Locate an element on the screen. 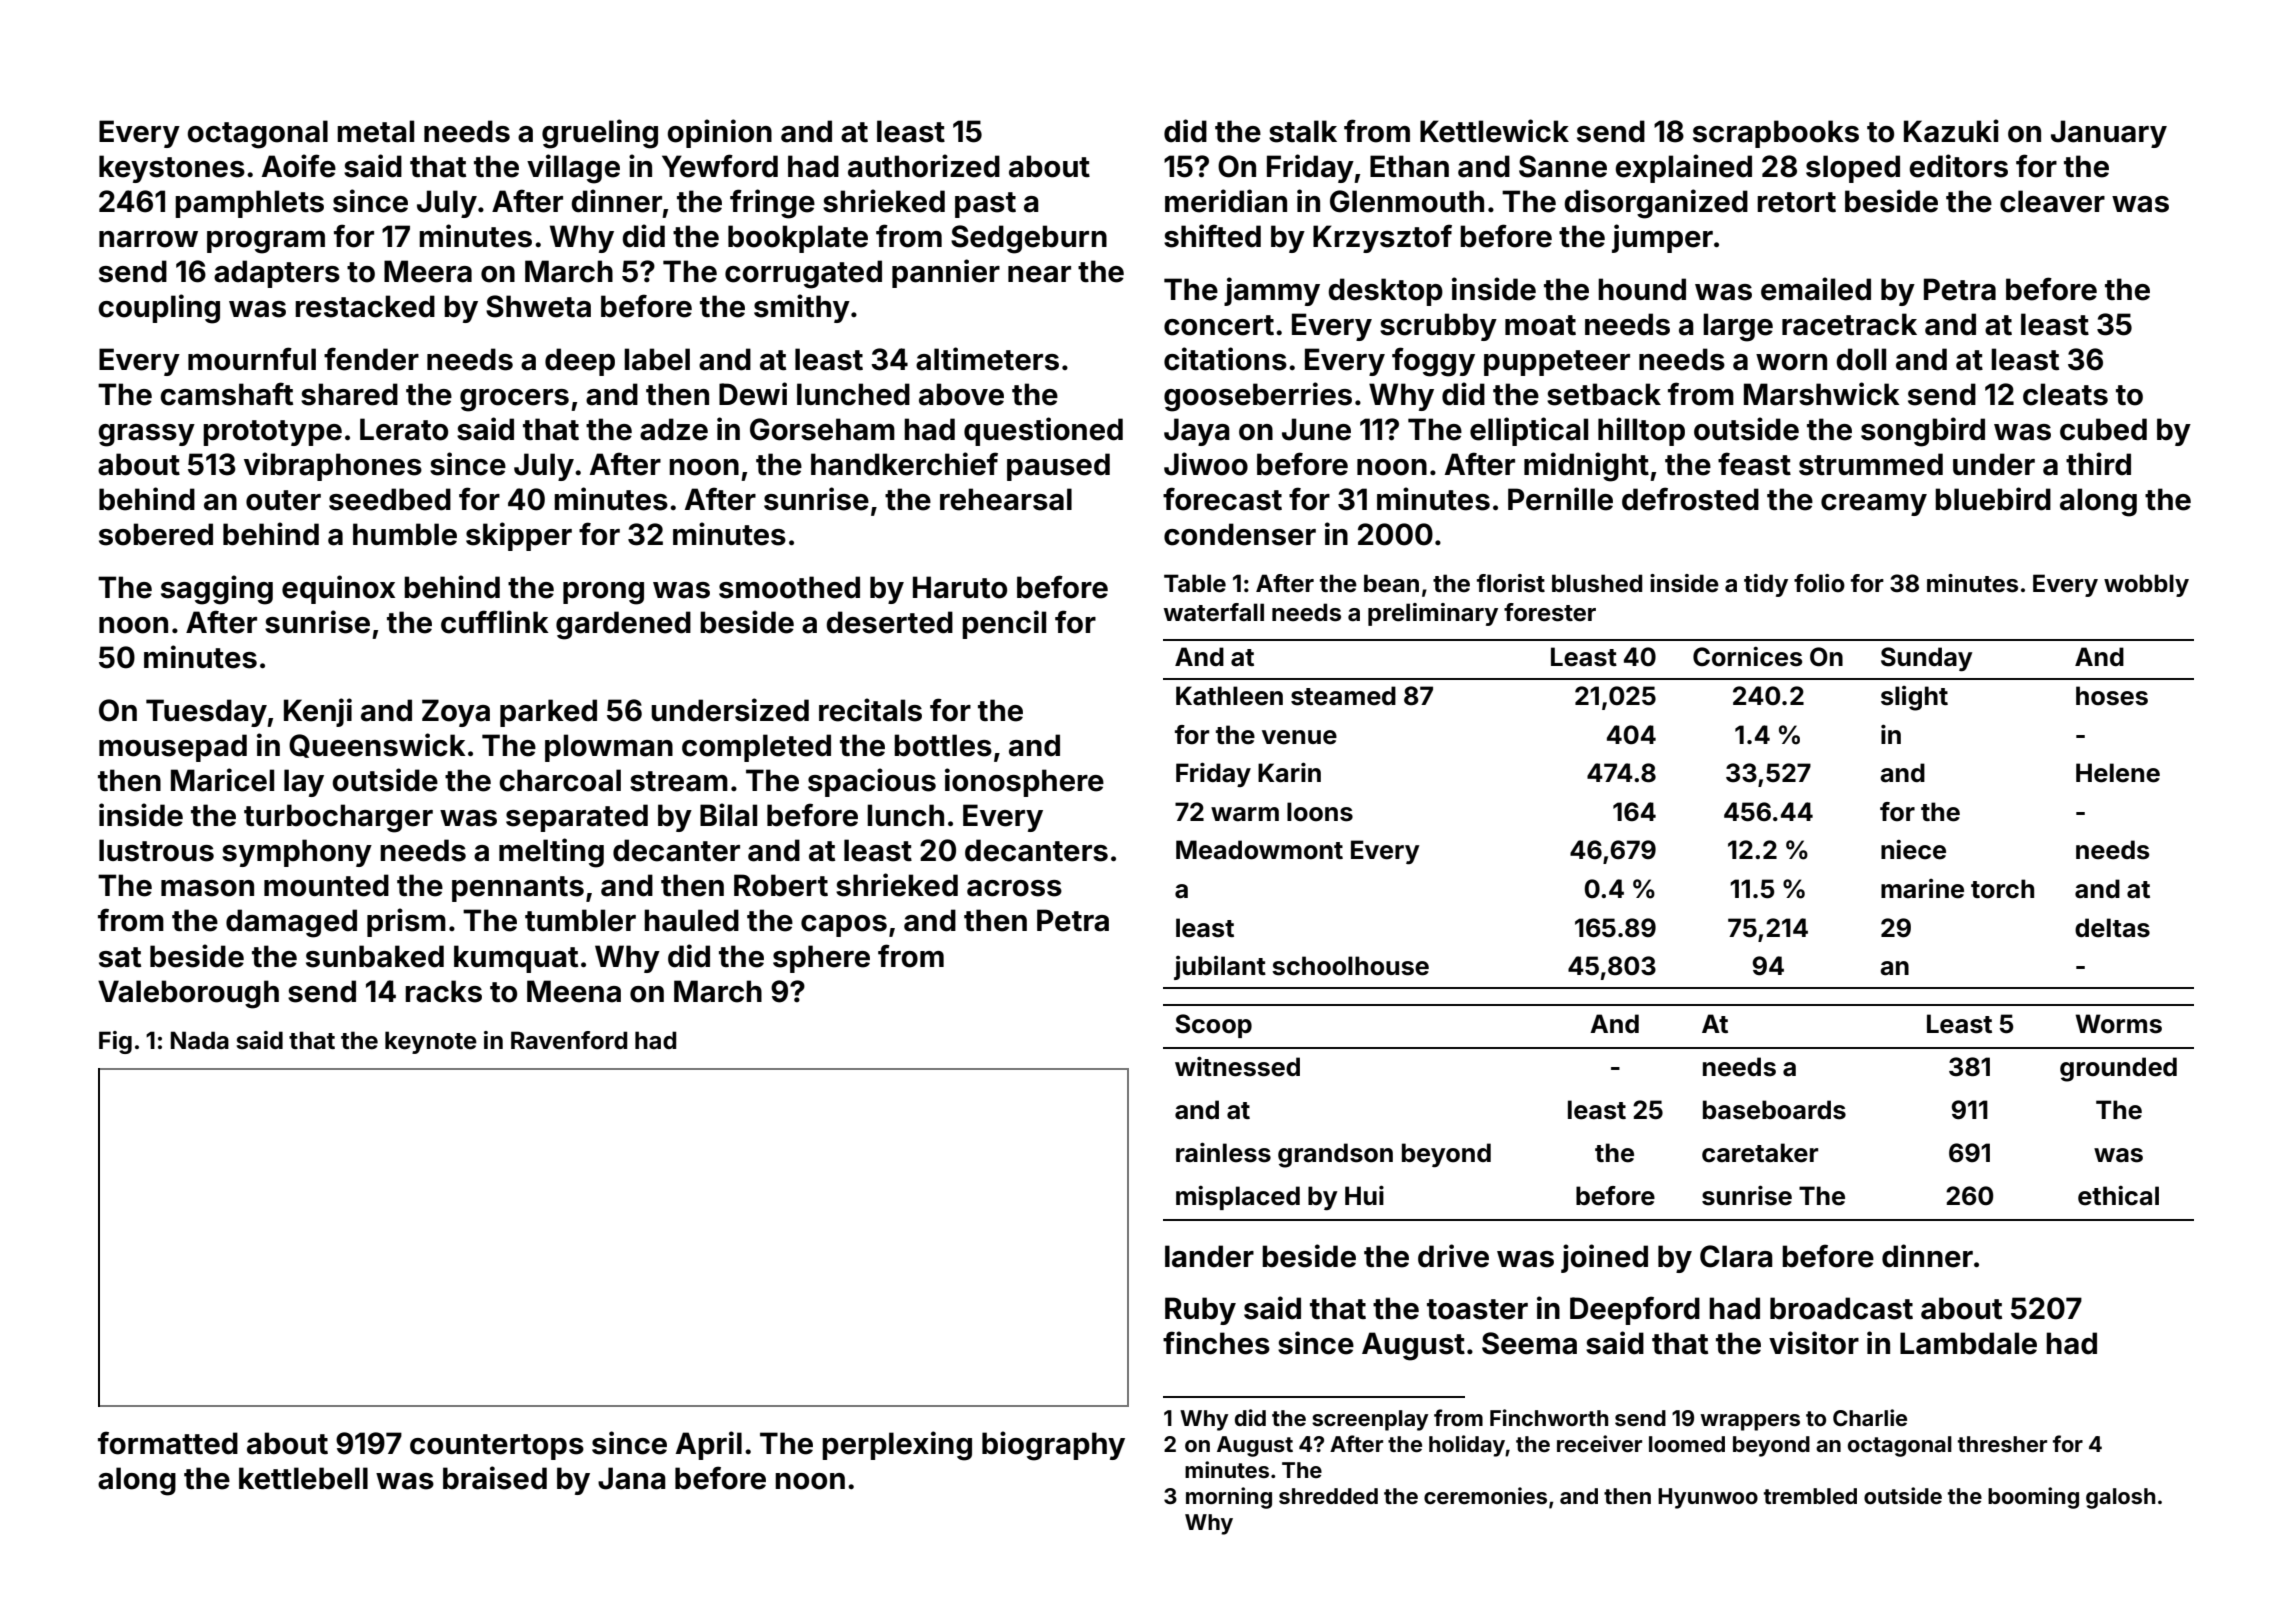  opinion is located at coordinates (719, 133).
